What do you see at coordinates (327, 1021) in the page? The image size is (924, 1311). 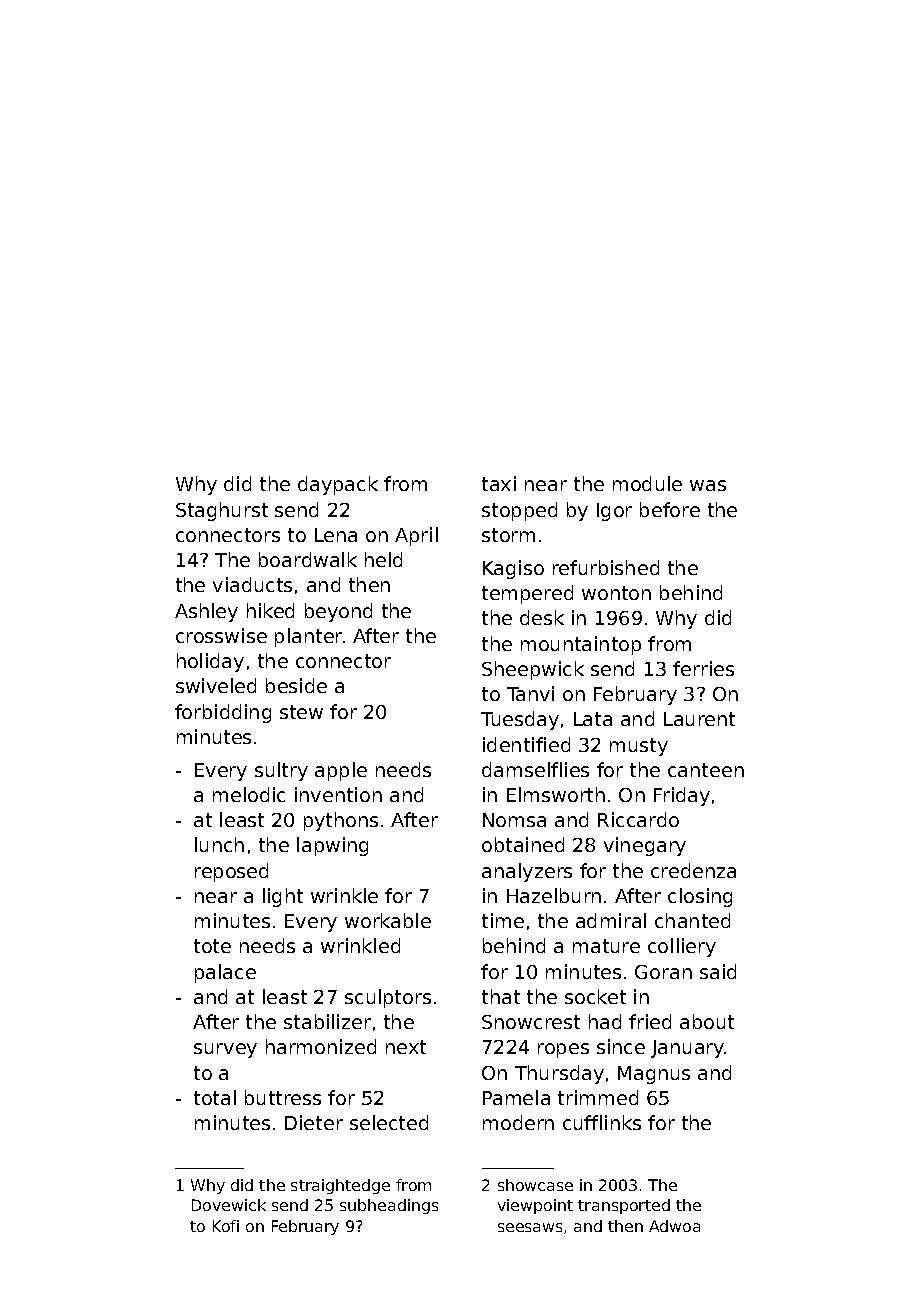 I see `stabilizer` at bounding box center [327, 1021].
